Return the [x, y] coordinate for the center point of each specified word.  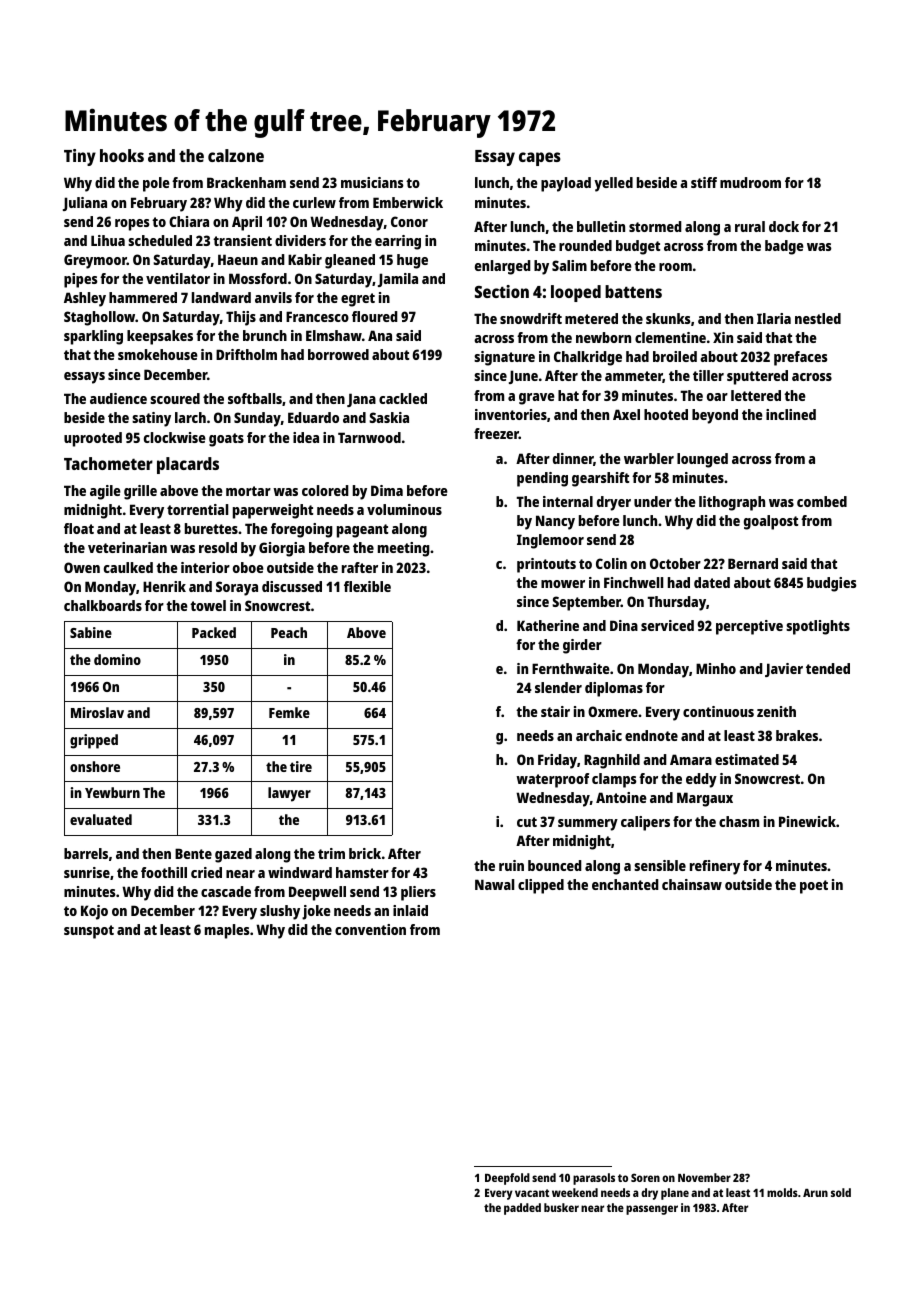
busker [561, 1207]
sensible [660, 865]
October [675, 563]
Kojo [94, 912]
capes [540, 159]
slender [558, 687]
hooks [122, 155]
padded [522, 1209]
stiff [704, 182]
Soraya [237, 588]
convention [370, 929]
